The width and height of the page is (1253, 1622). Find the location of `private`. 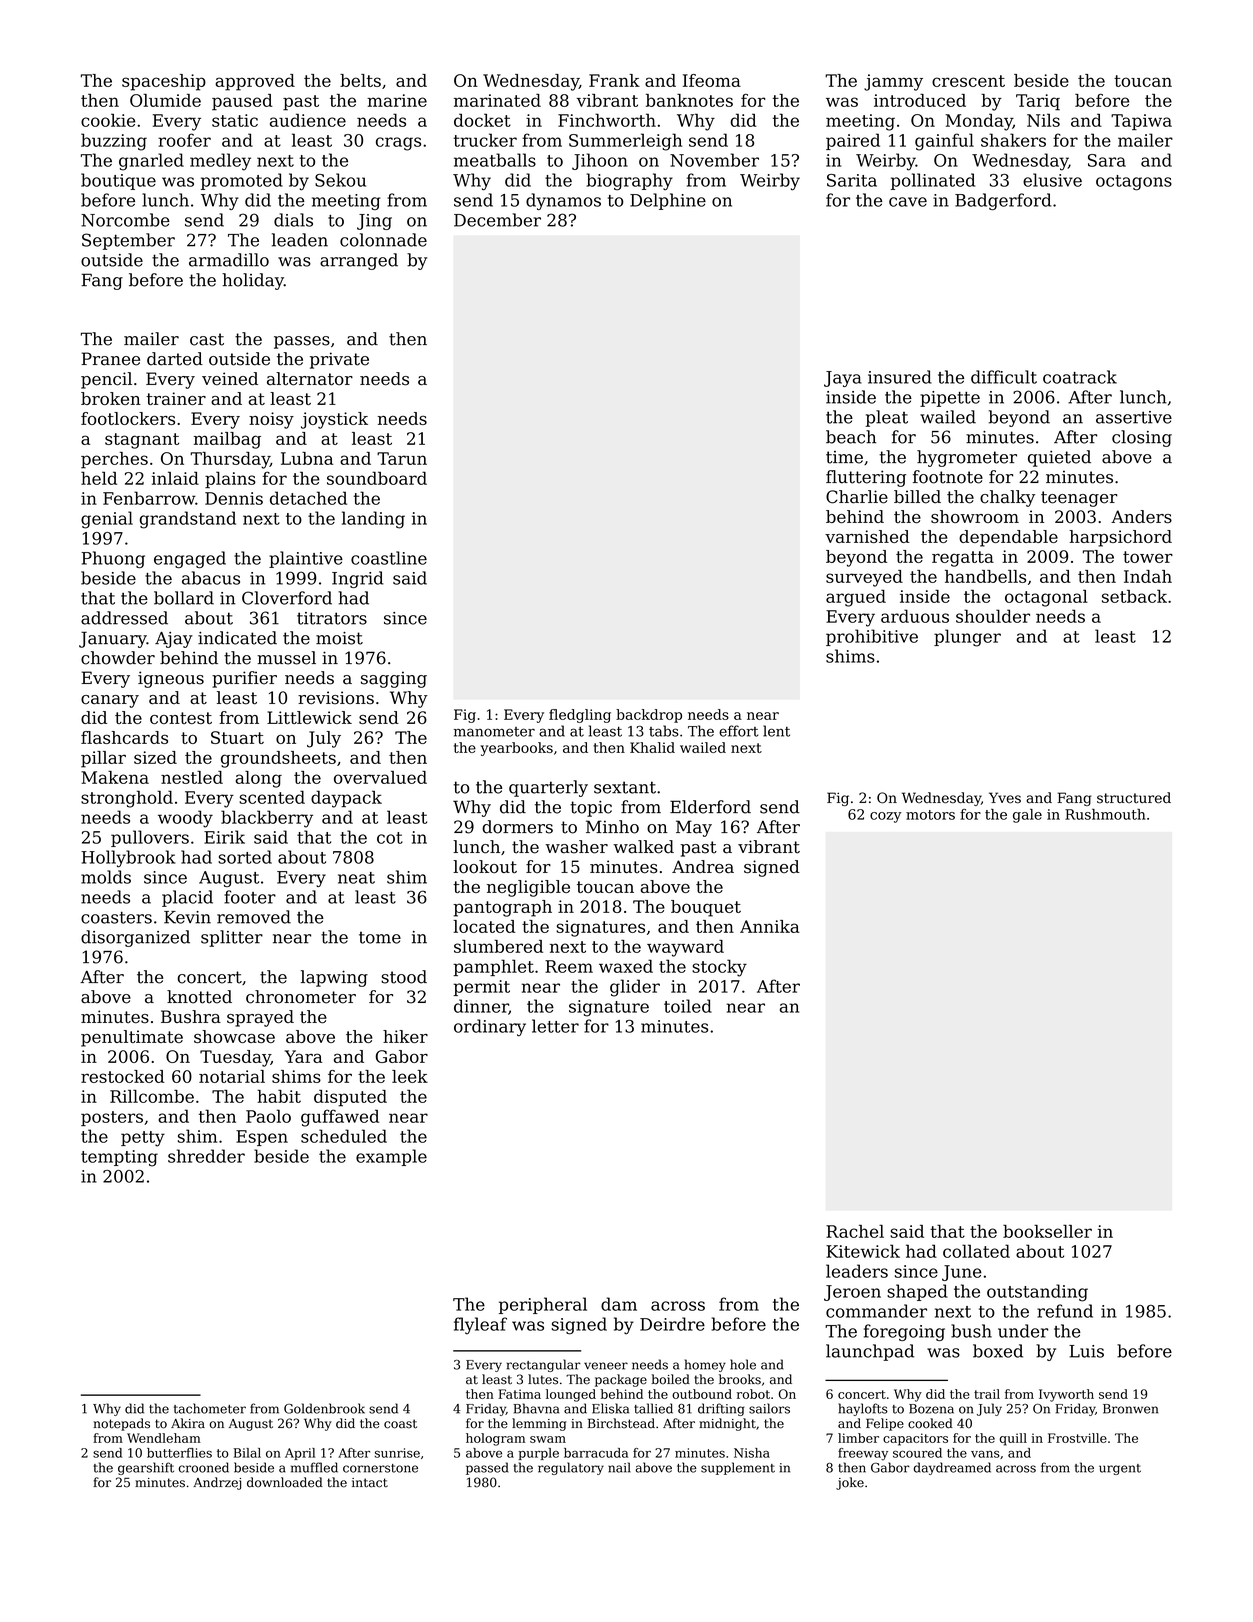

private is located at coordinates (339, 360).
